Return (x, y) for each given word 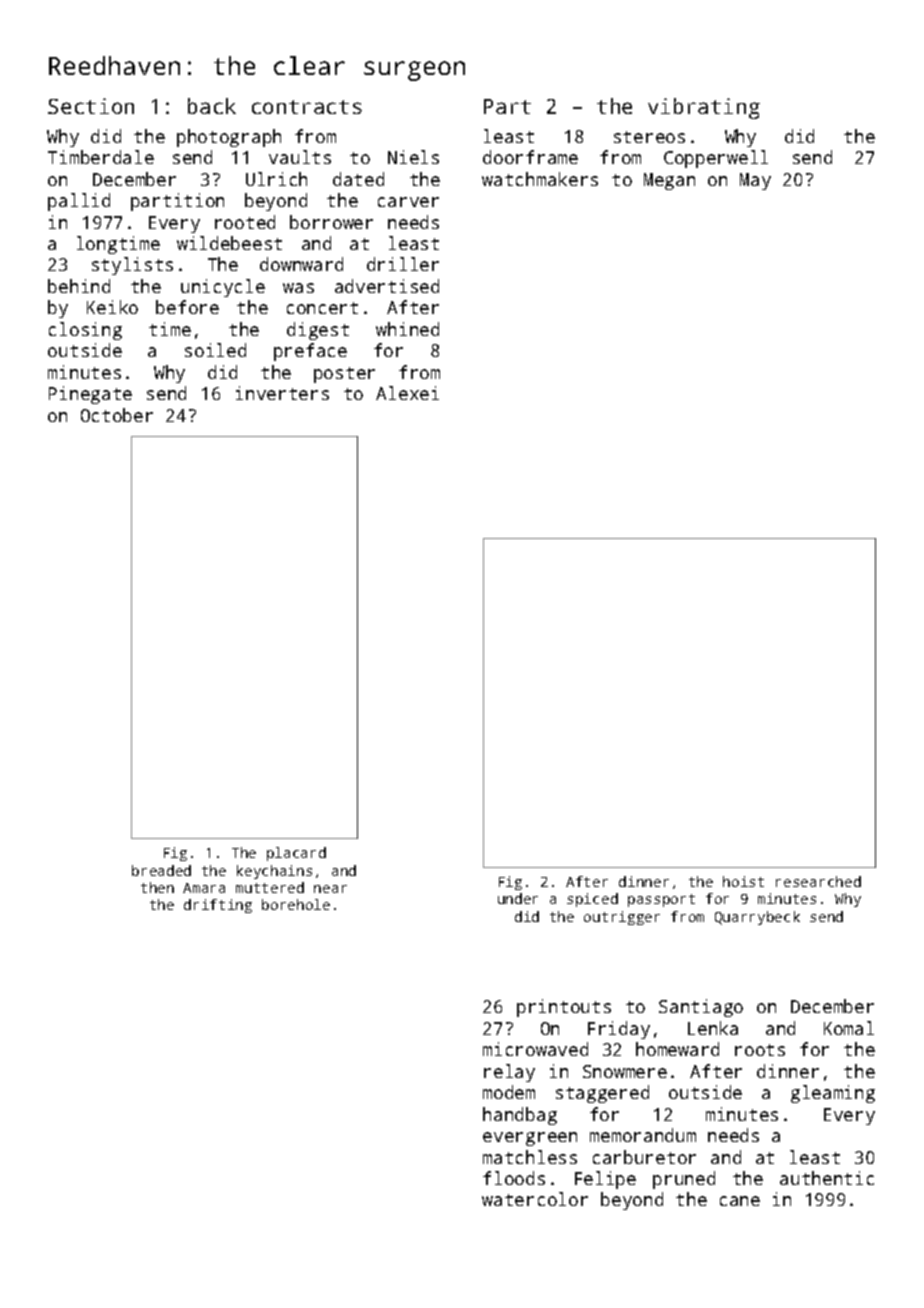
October (117, 415)
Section (91, 106)
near (330, 889)
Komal (849, 1028)
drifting (218, 906)
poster (344, 375)
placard (296, 854)
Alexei (407, 393)
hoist (743, 881)
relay (509, 1073)
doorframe (530, 157)
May (755, 181)
